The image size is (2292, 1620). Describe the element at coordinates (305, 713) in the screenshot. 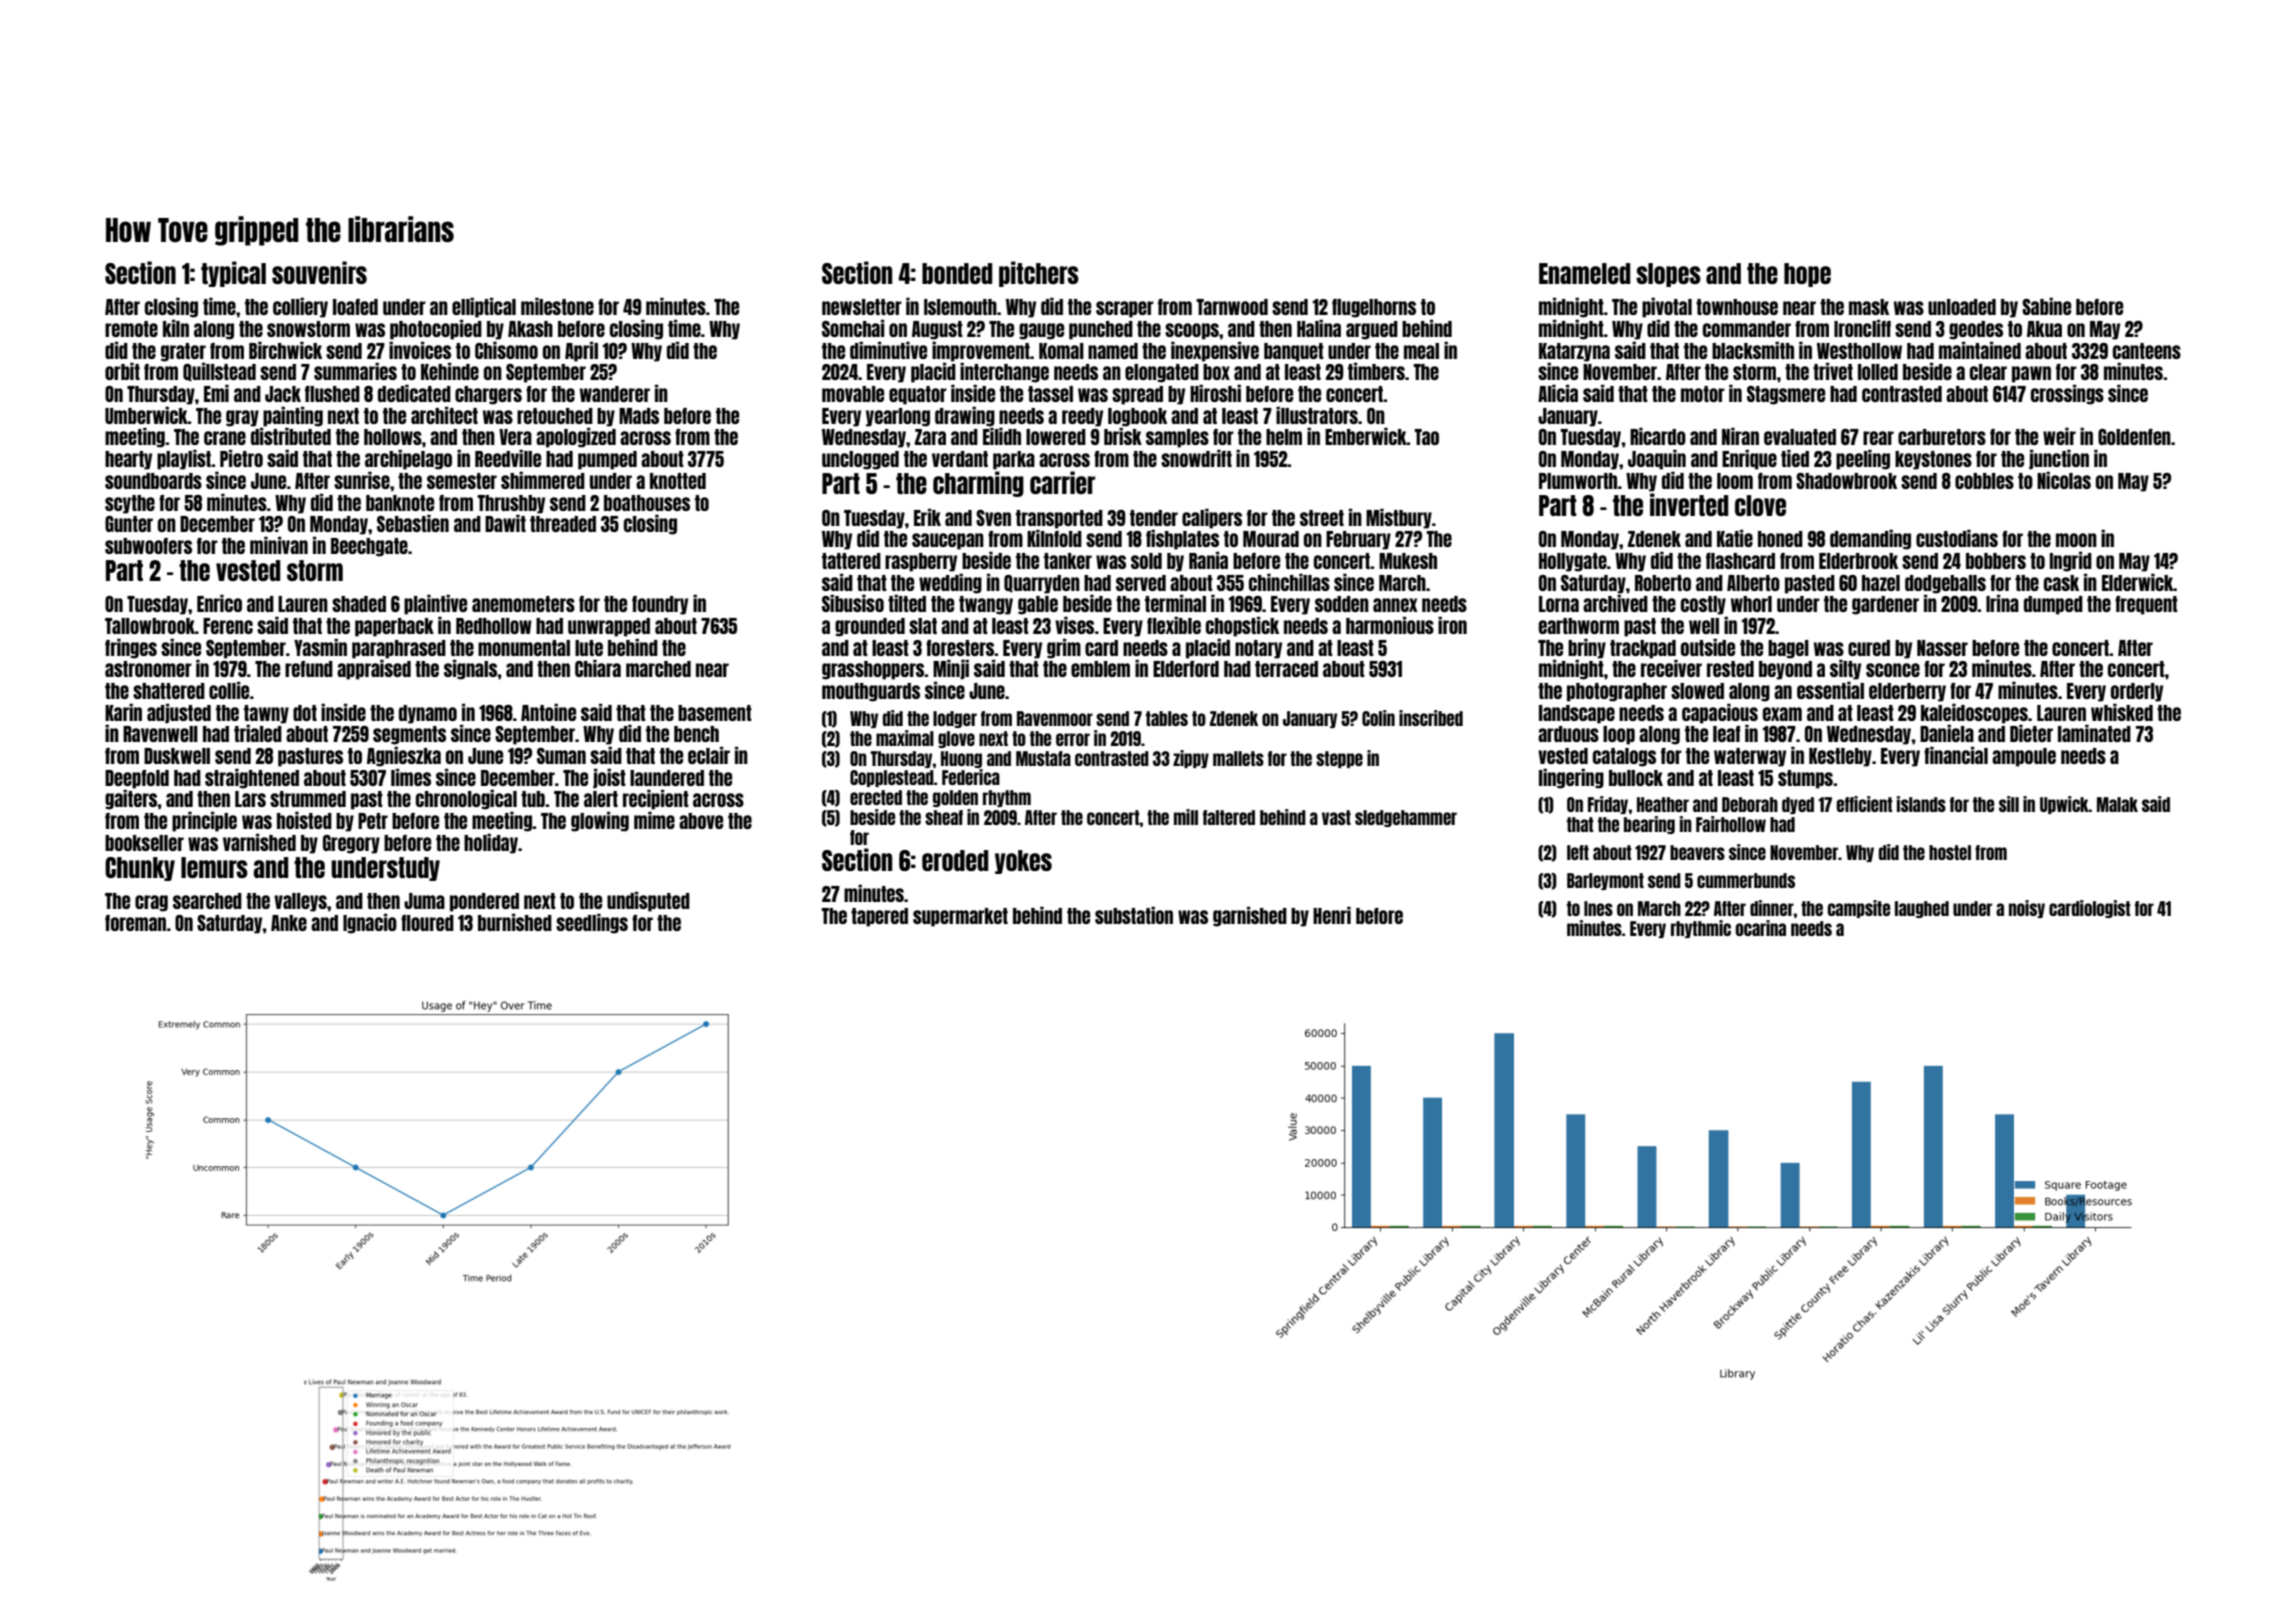

I see `dot` at that location.
